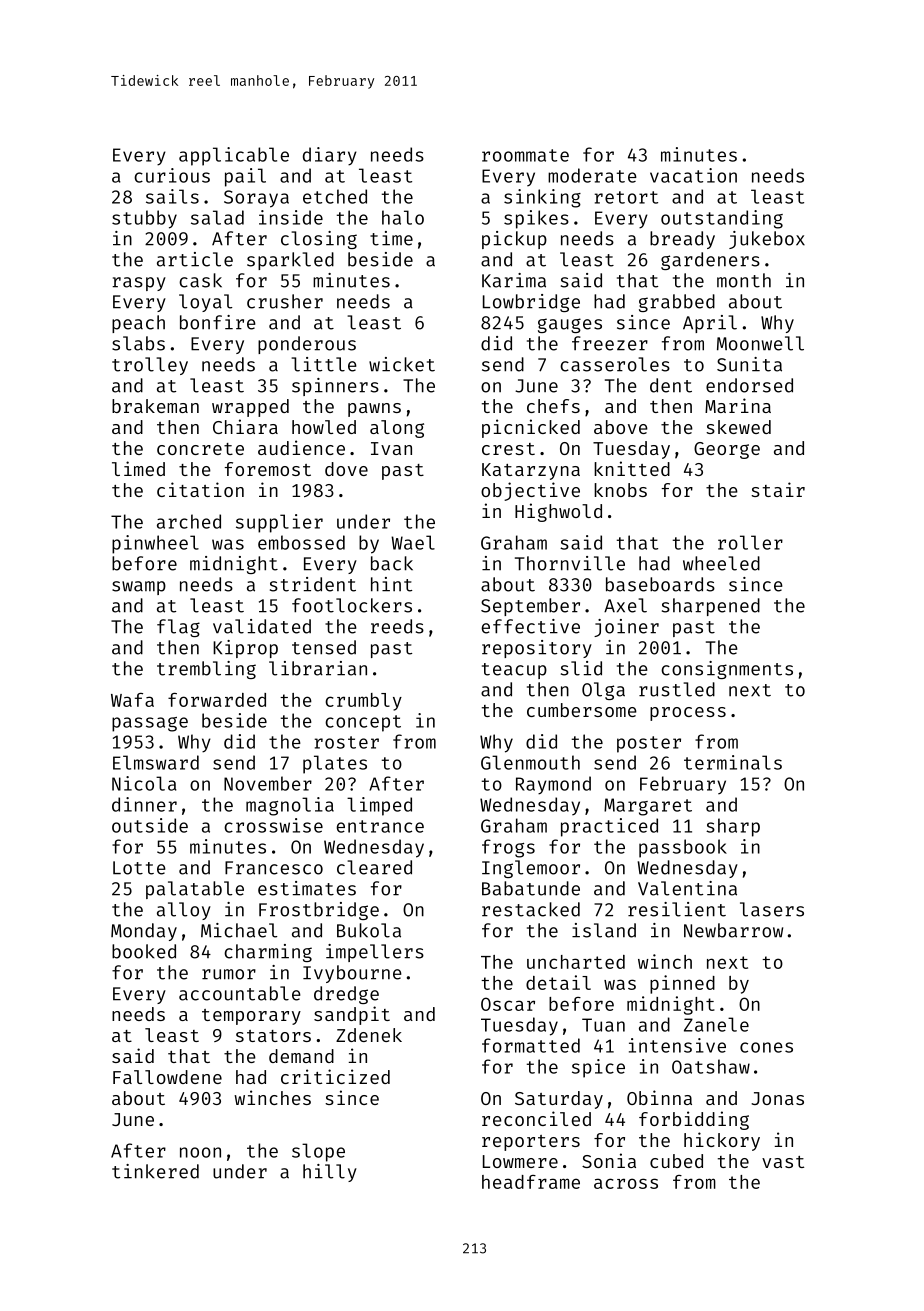  What do you see at coordinates (234, 156) in the document?
I see `applicable` at bounding box center [234, 156].
